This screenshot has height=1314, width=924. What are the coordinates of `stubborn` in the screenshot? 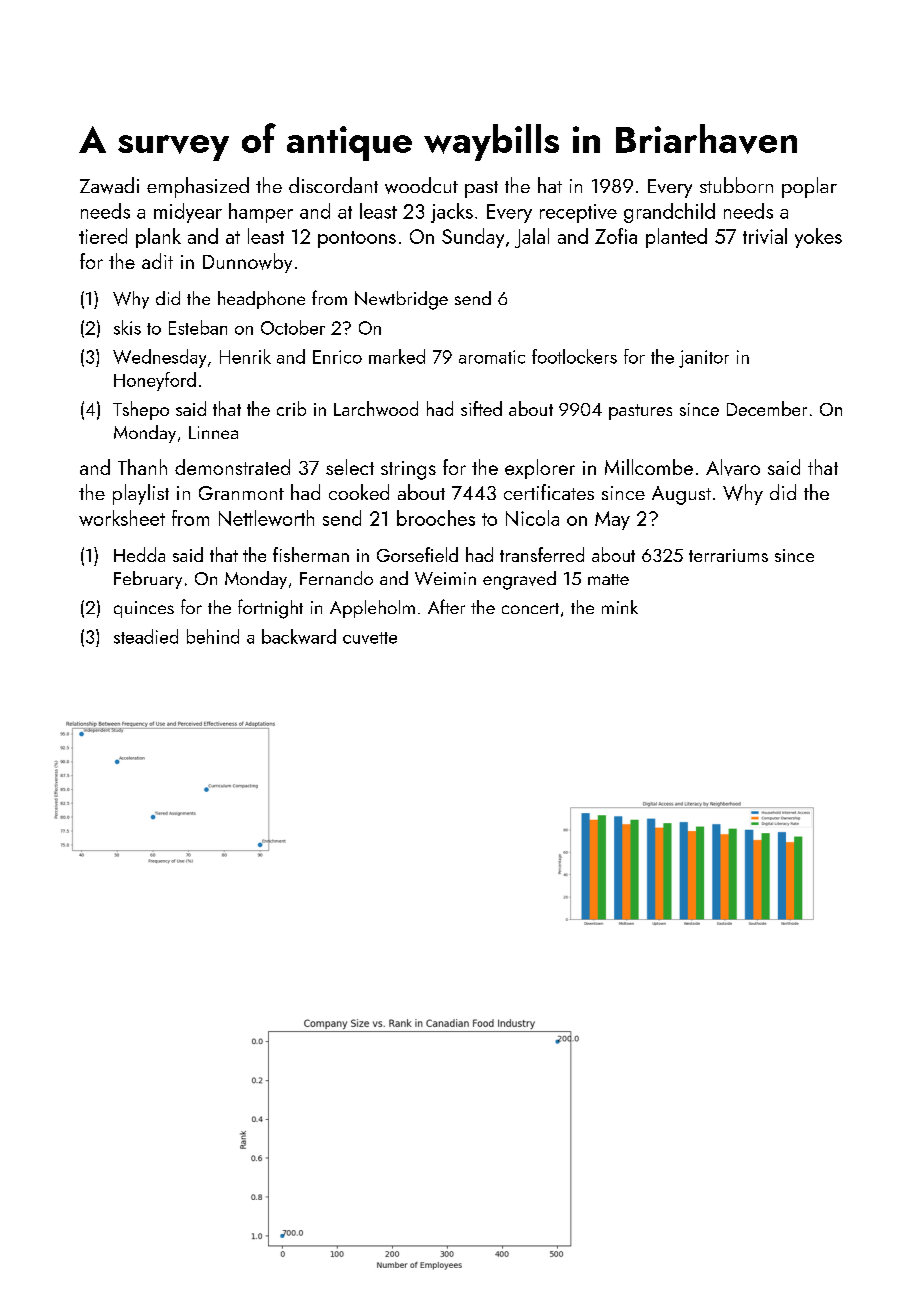 It's located at (736, 185).
